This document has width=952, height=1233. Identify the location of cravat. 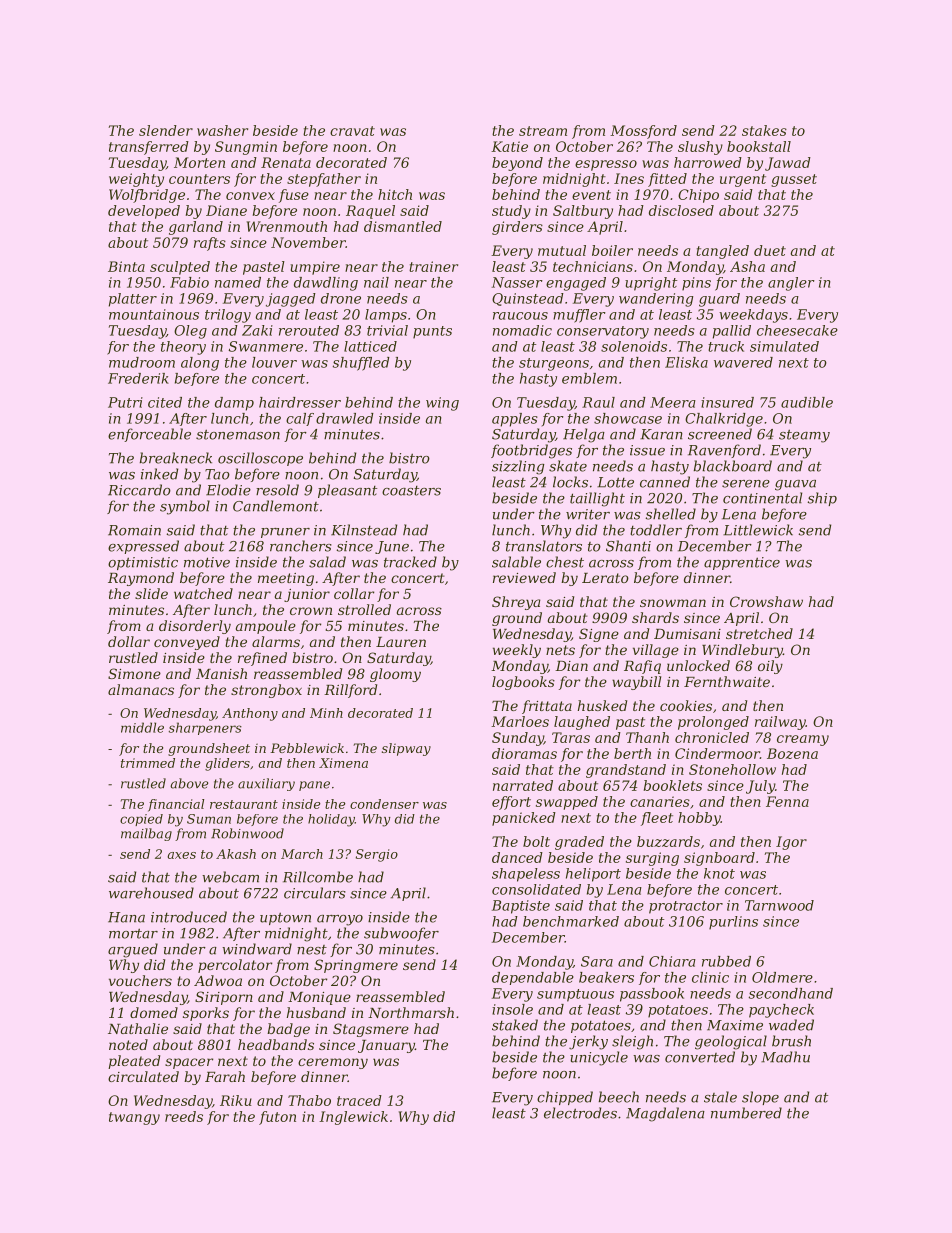
(352, 131).
